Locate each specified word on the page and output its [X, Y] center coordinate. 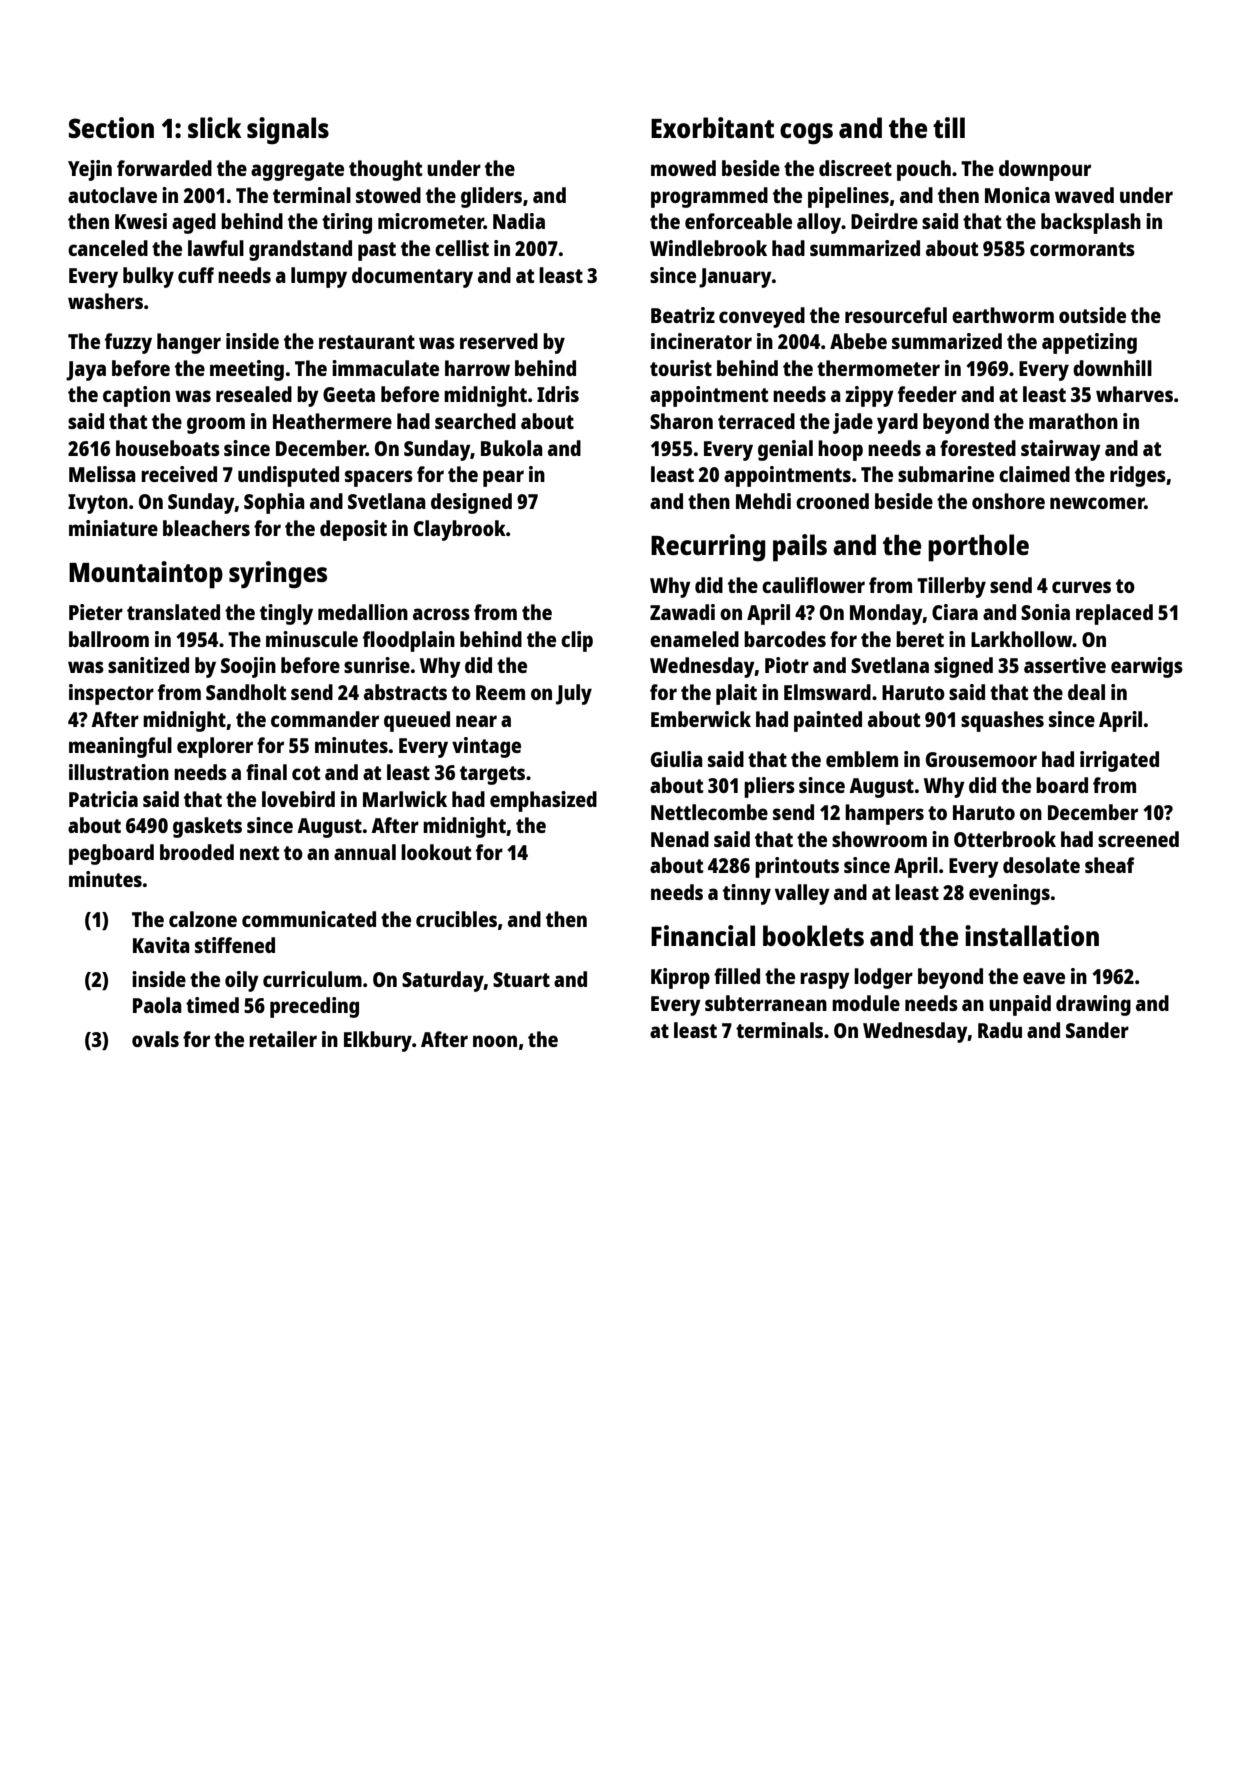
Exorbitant [712, 127]
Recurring [708, 548]
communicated [309, 919]
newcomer [1097, 503]
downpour [1045, 170]
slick [215, 127]
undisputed [288, 476]
